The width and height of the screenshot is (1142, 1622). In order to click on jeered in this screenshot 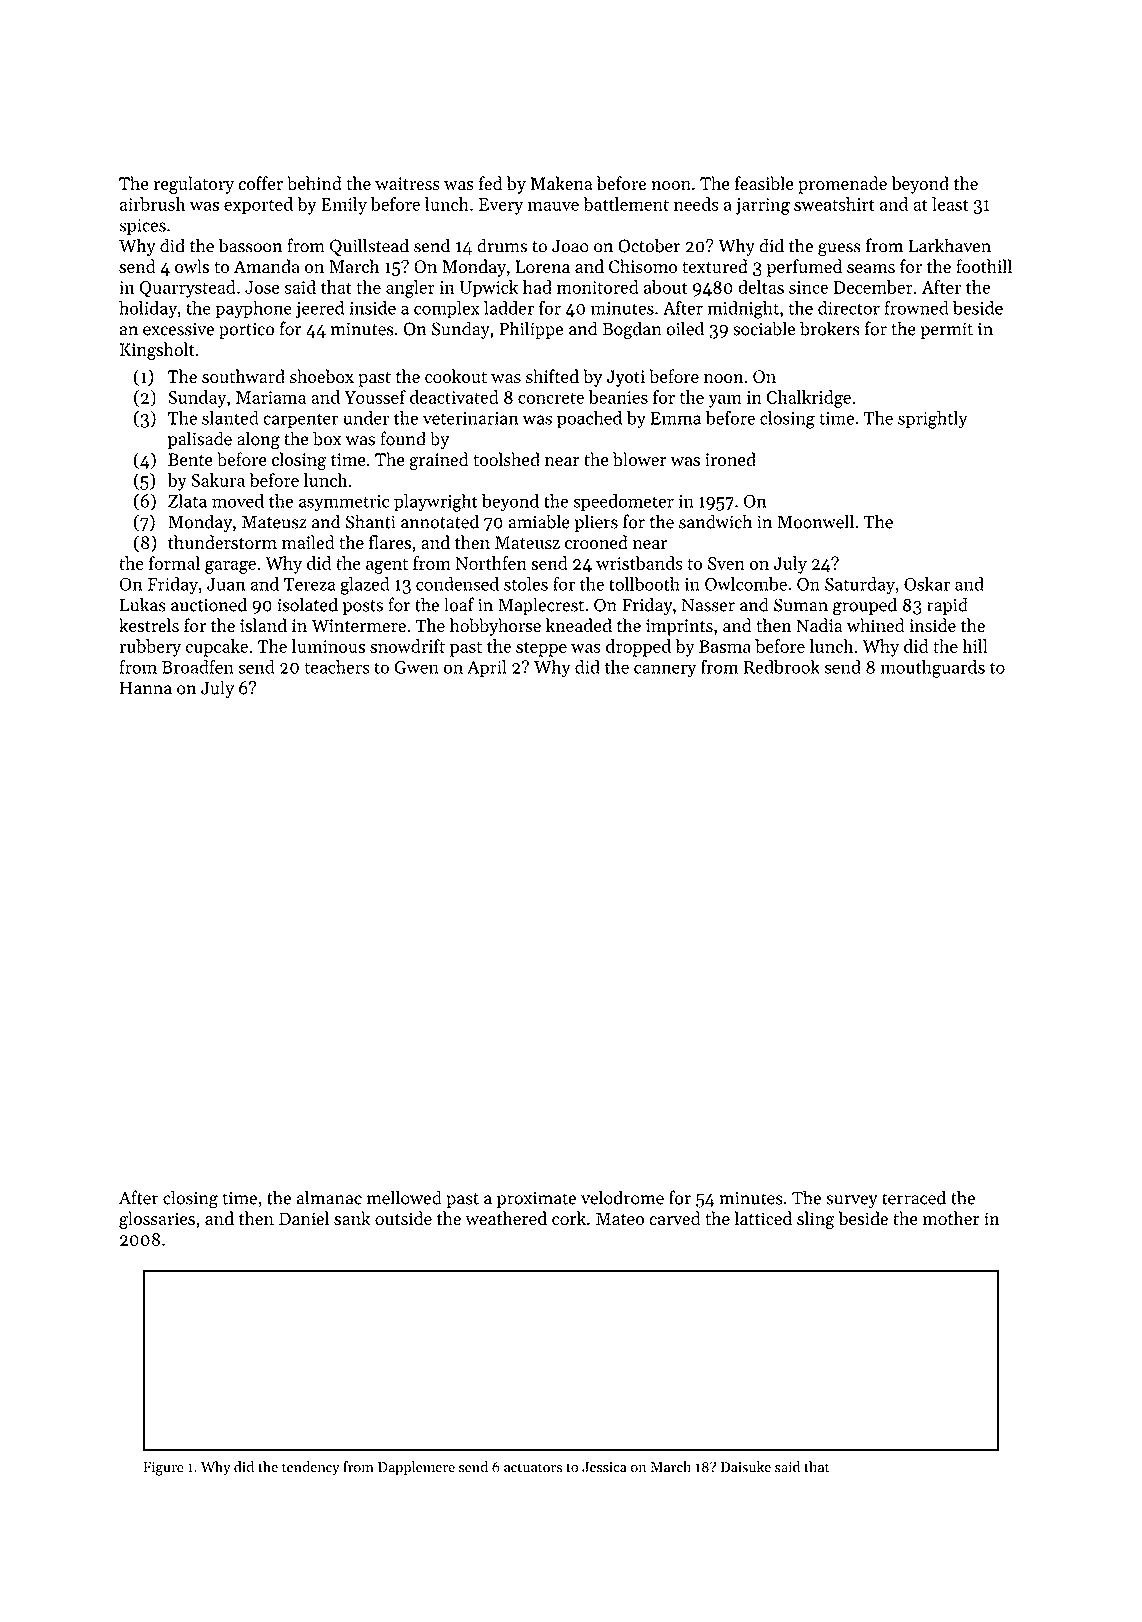, I will do `click(320, 310)`.
